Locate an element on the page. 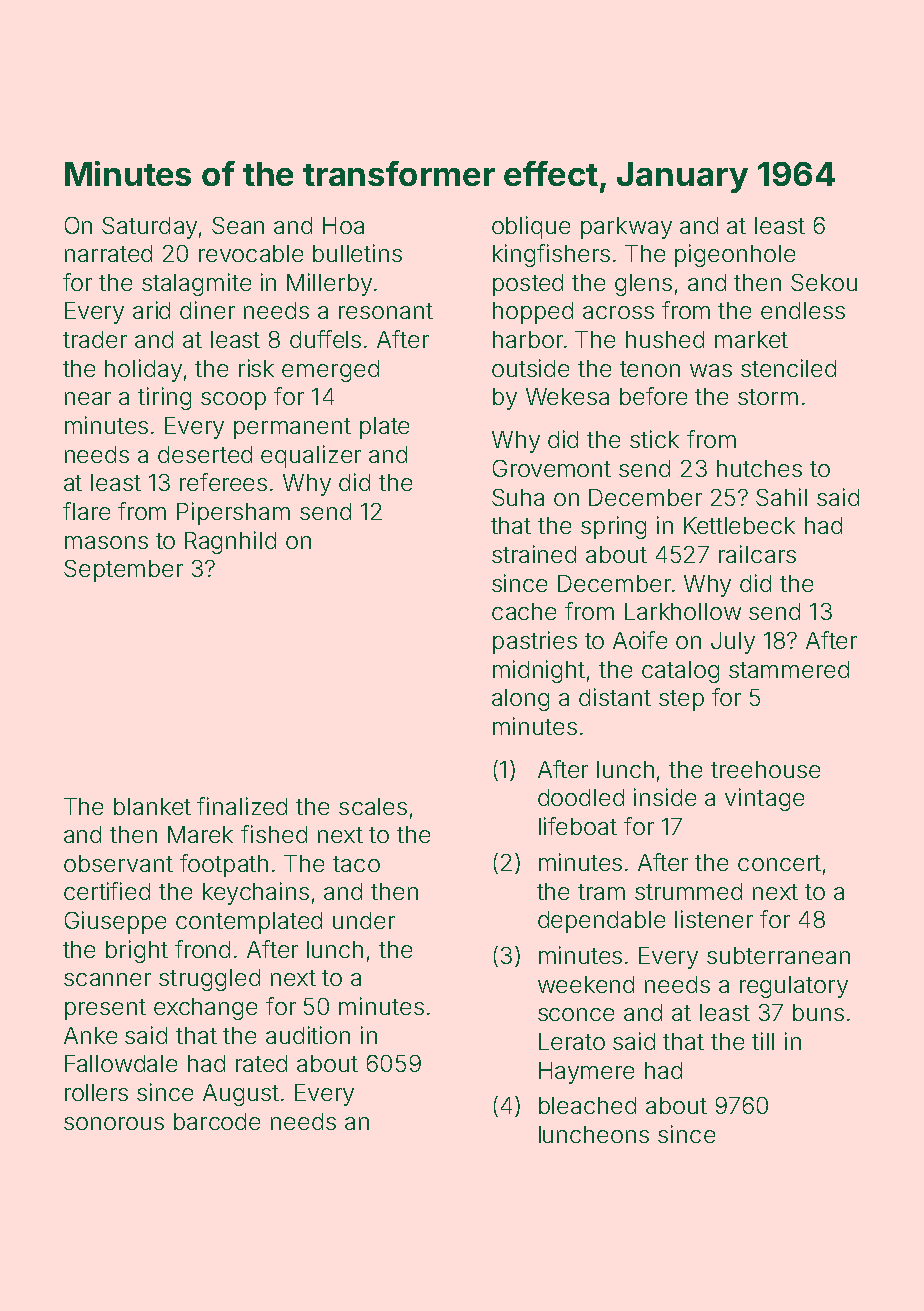 This image has width=924, height=1311. Larkhollow is located at coordinates (683, 611).
